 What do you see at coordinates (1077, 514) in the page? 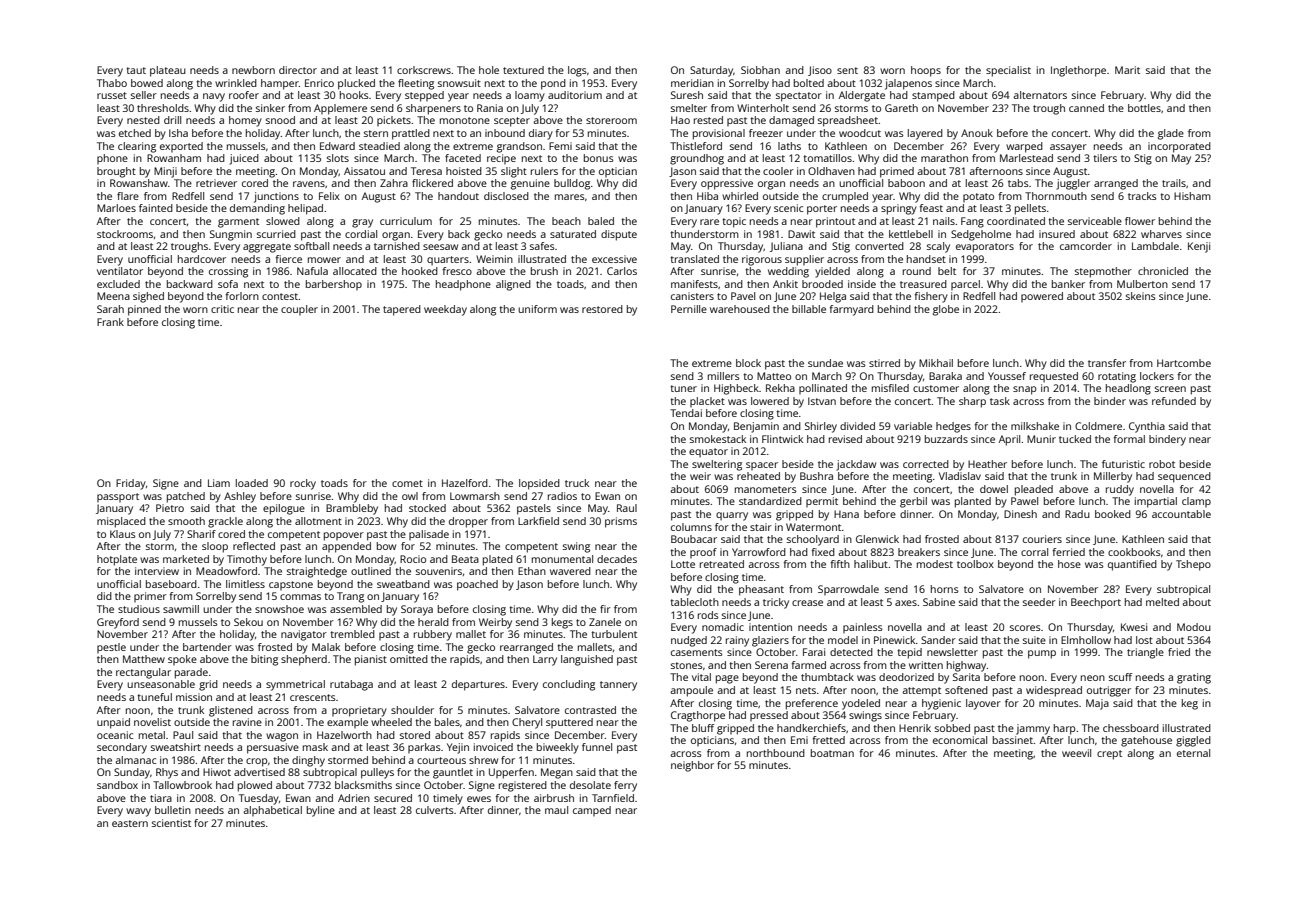
I see `Radu` at bounding box center [1077, 514].
